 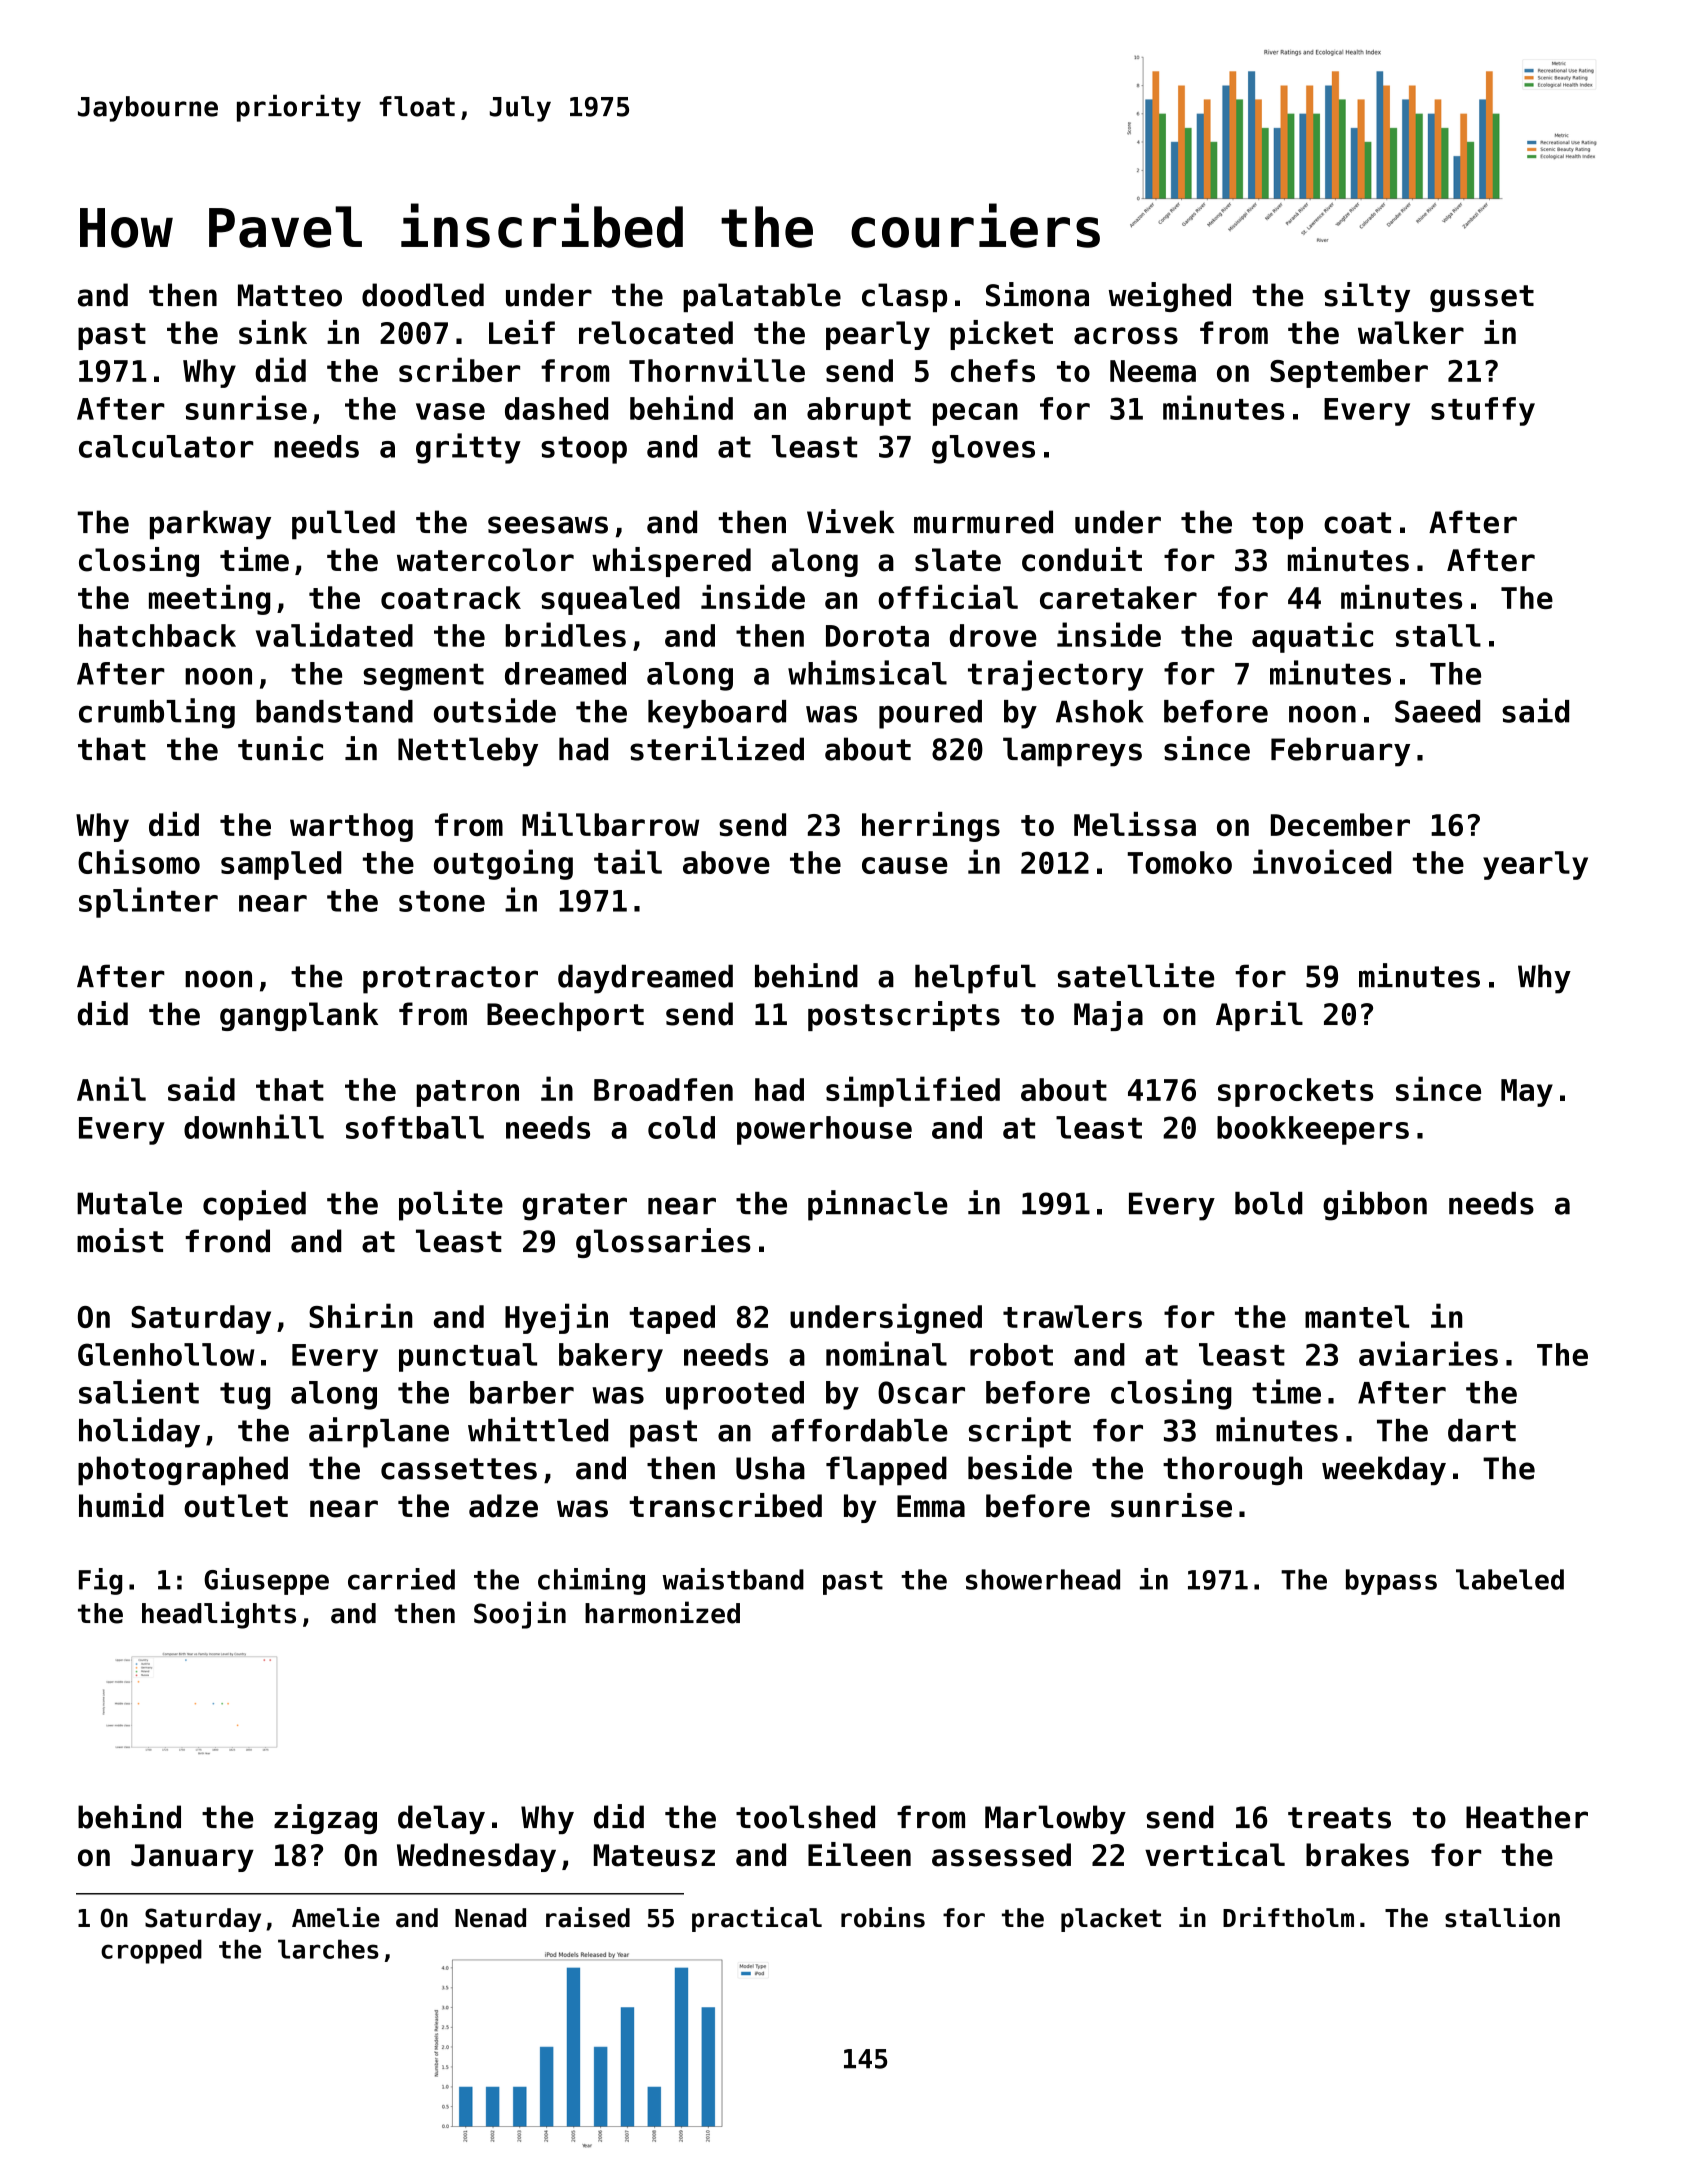 What do you see at coordinates (757, 1919) in the image?
I see `practical` at bounding box center [757, 1919].
